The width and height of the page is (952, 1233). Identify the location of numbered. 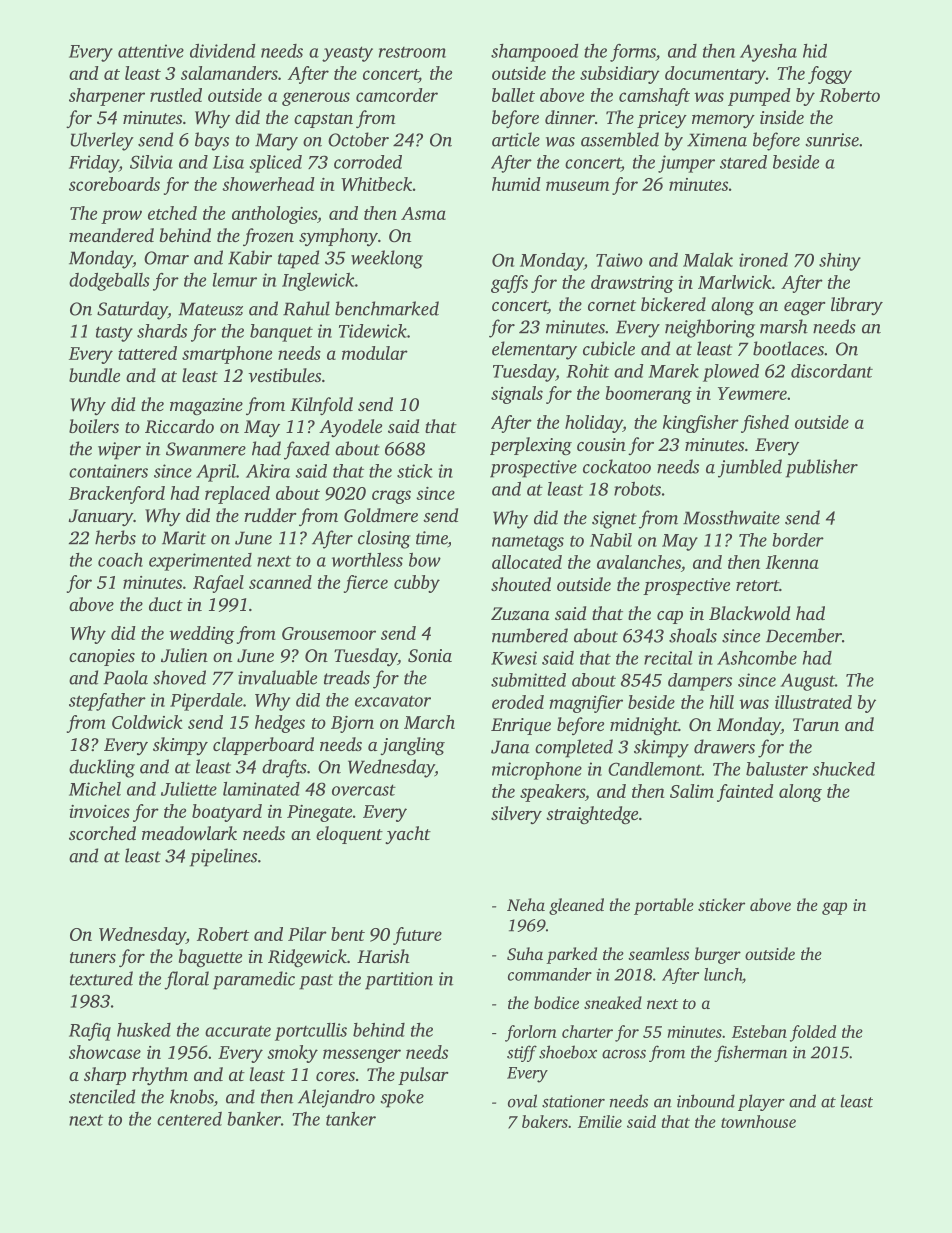
(530, 635).
